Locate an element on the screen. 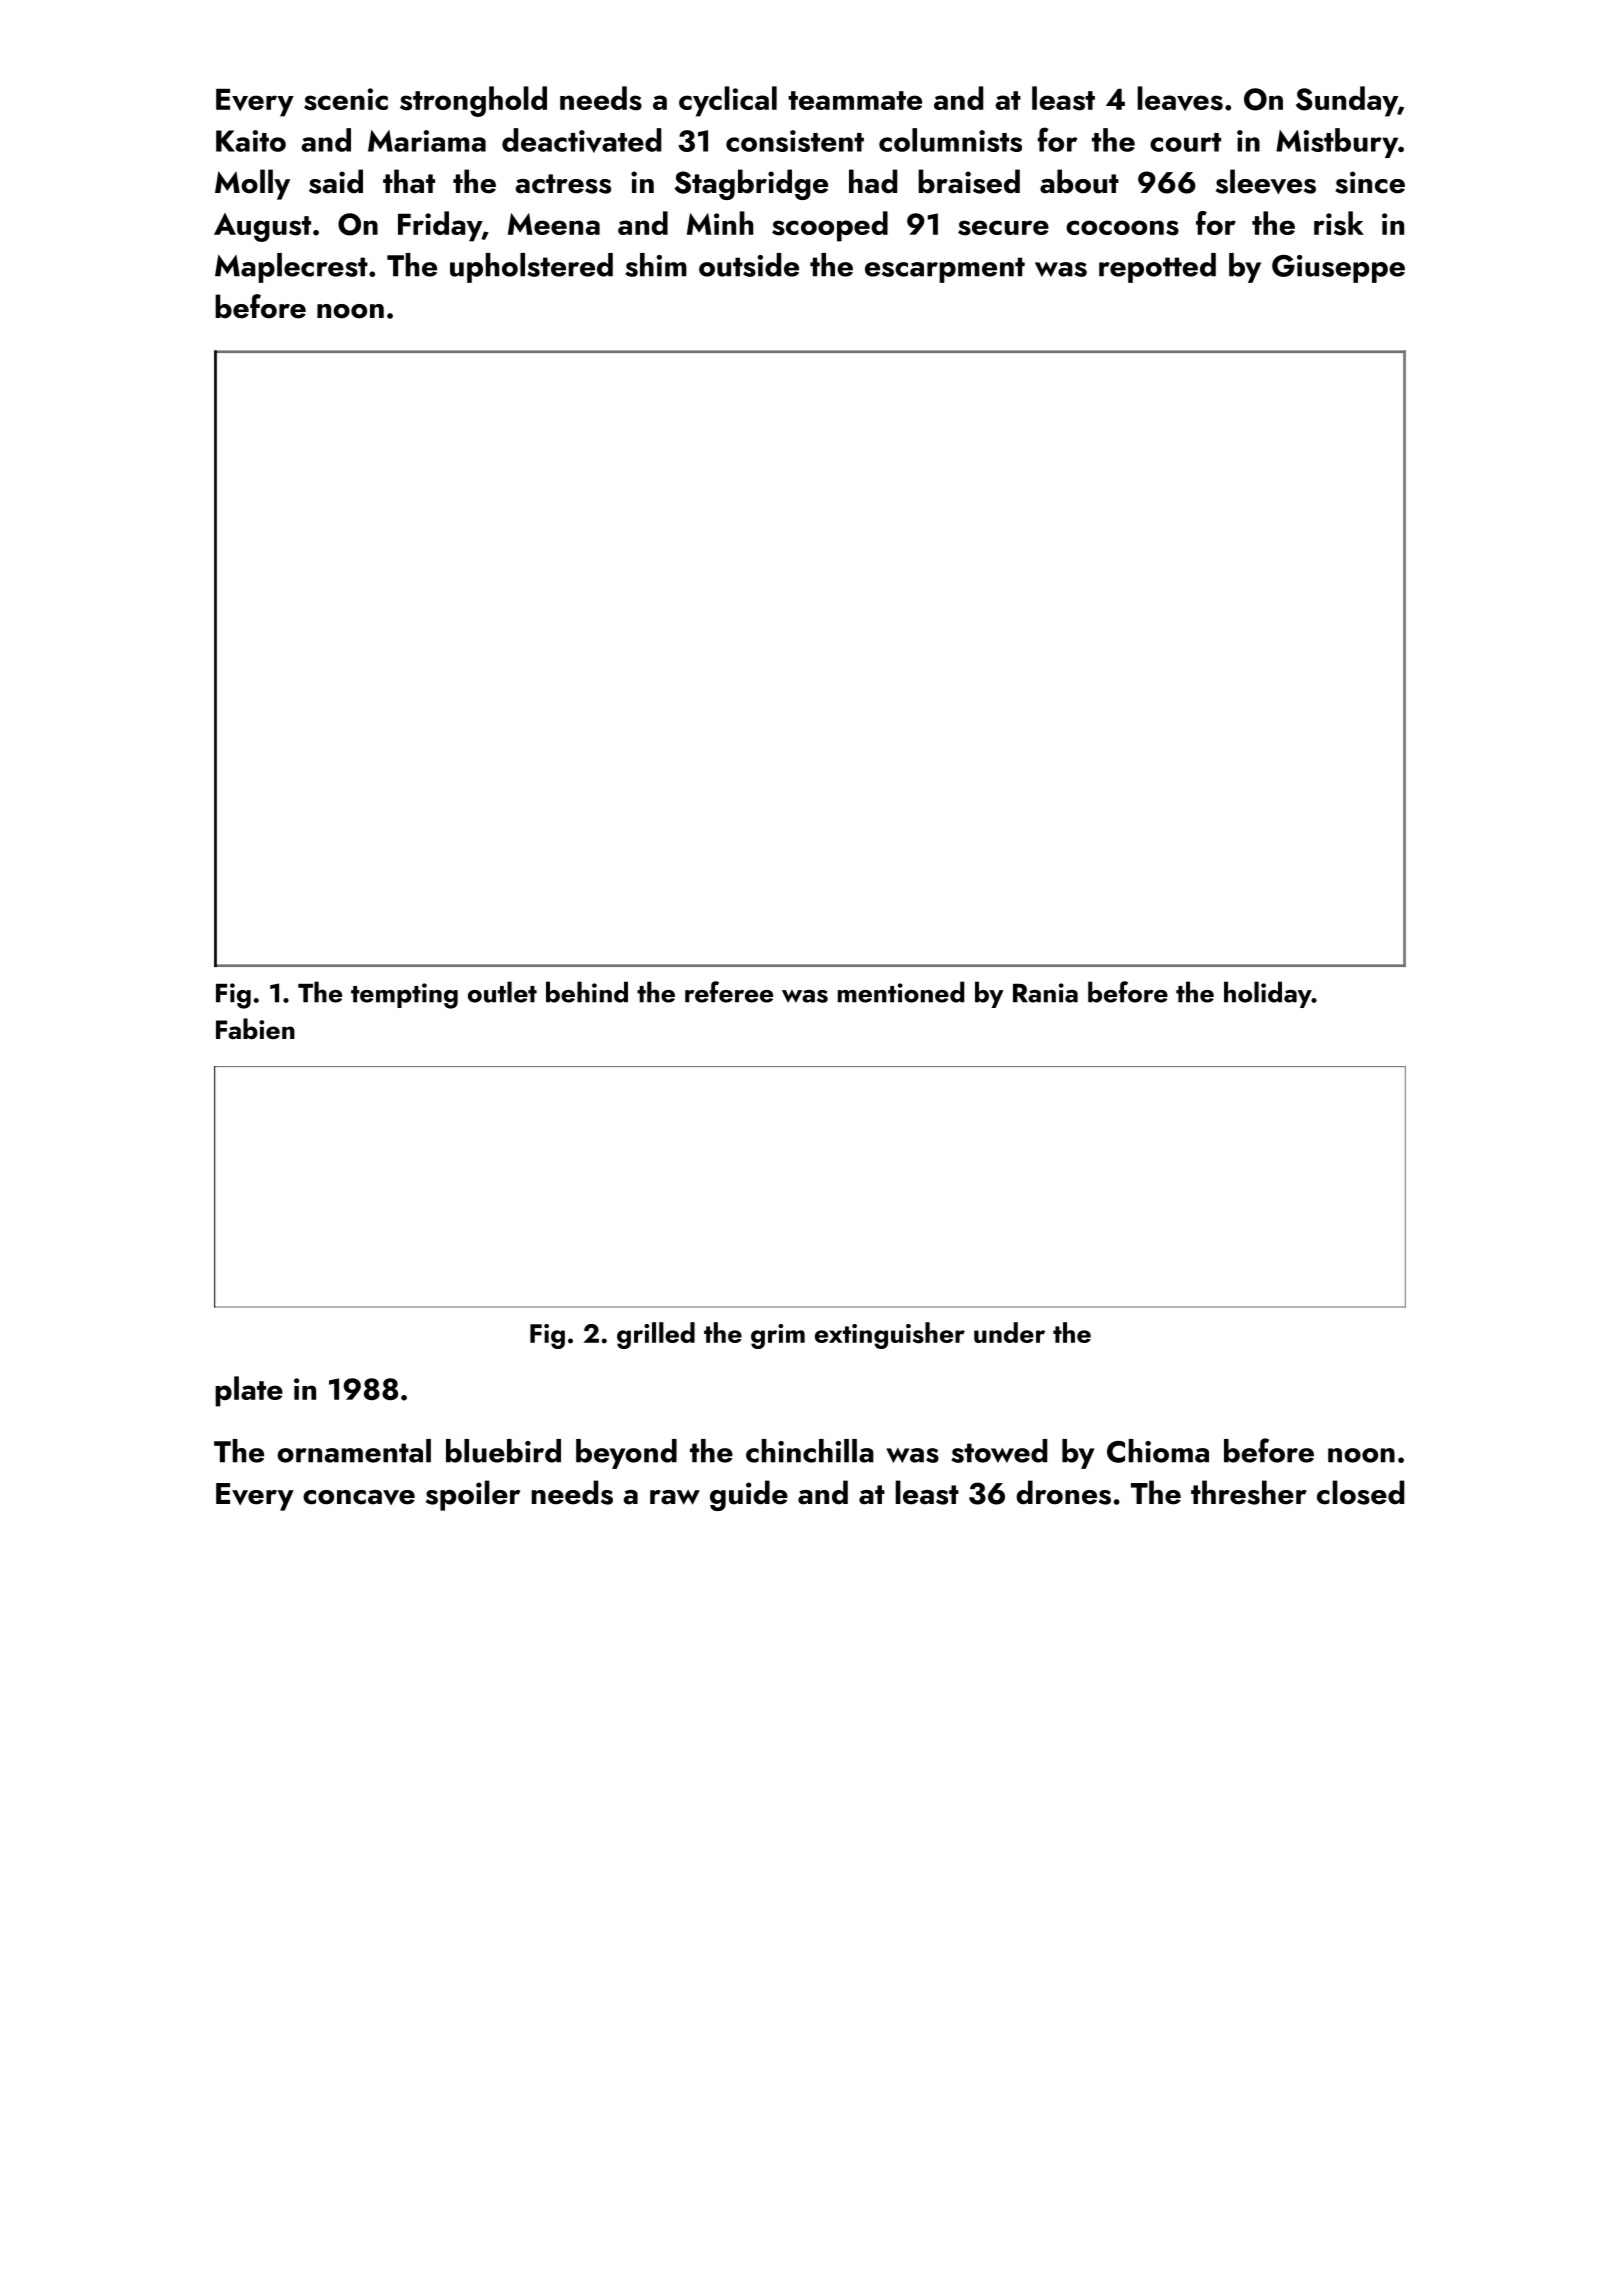 This screenshot has width=1620, height=2292. Giuseppe is located at coordinates (1338, 269).
